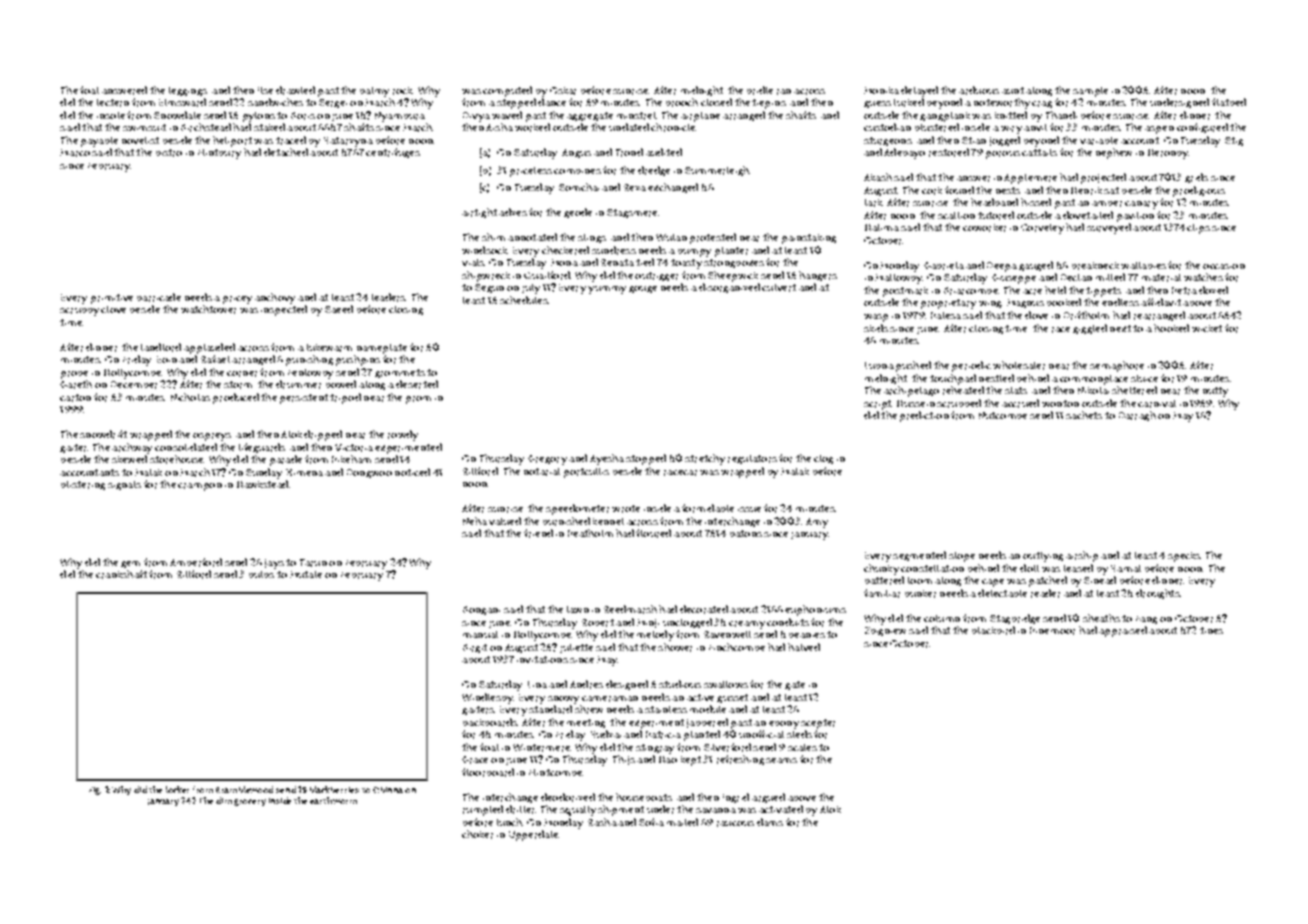 The height and width of the image is (924, 1308). Describe the element at coordinates (555, 772) in the image. I see `Flintcombe` at that location.
